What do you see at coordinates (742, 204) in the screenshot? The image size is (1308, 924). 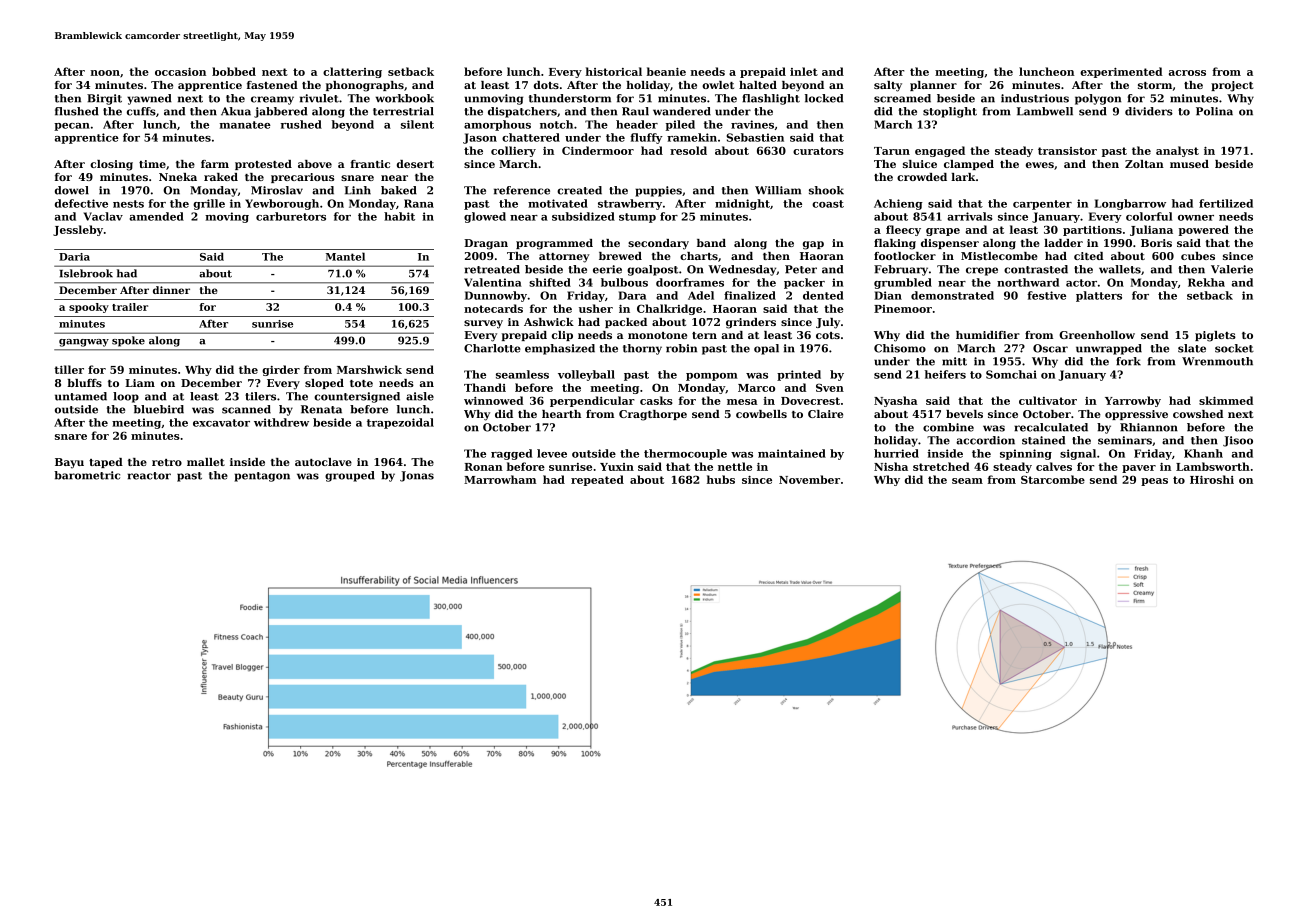 I see `midnight` at bounding box center [742, 204].
